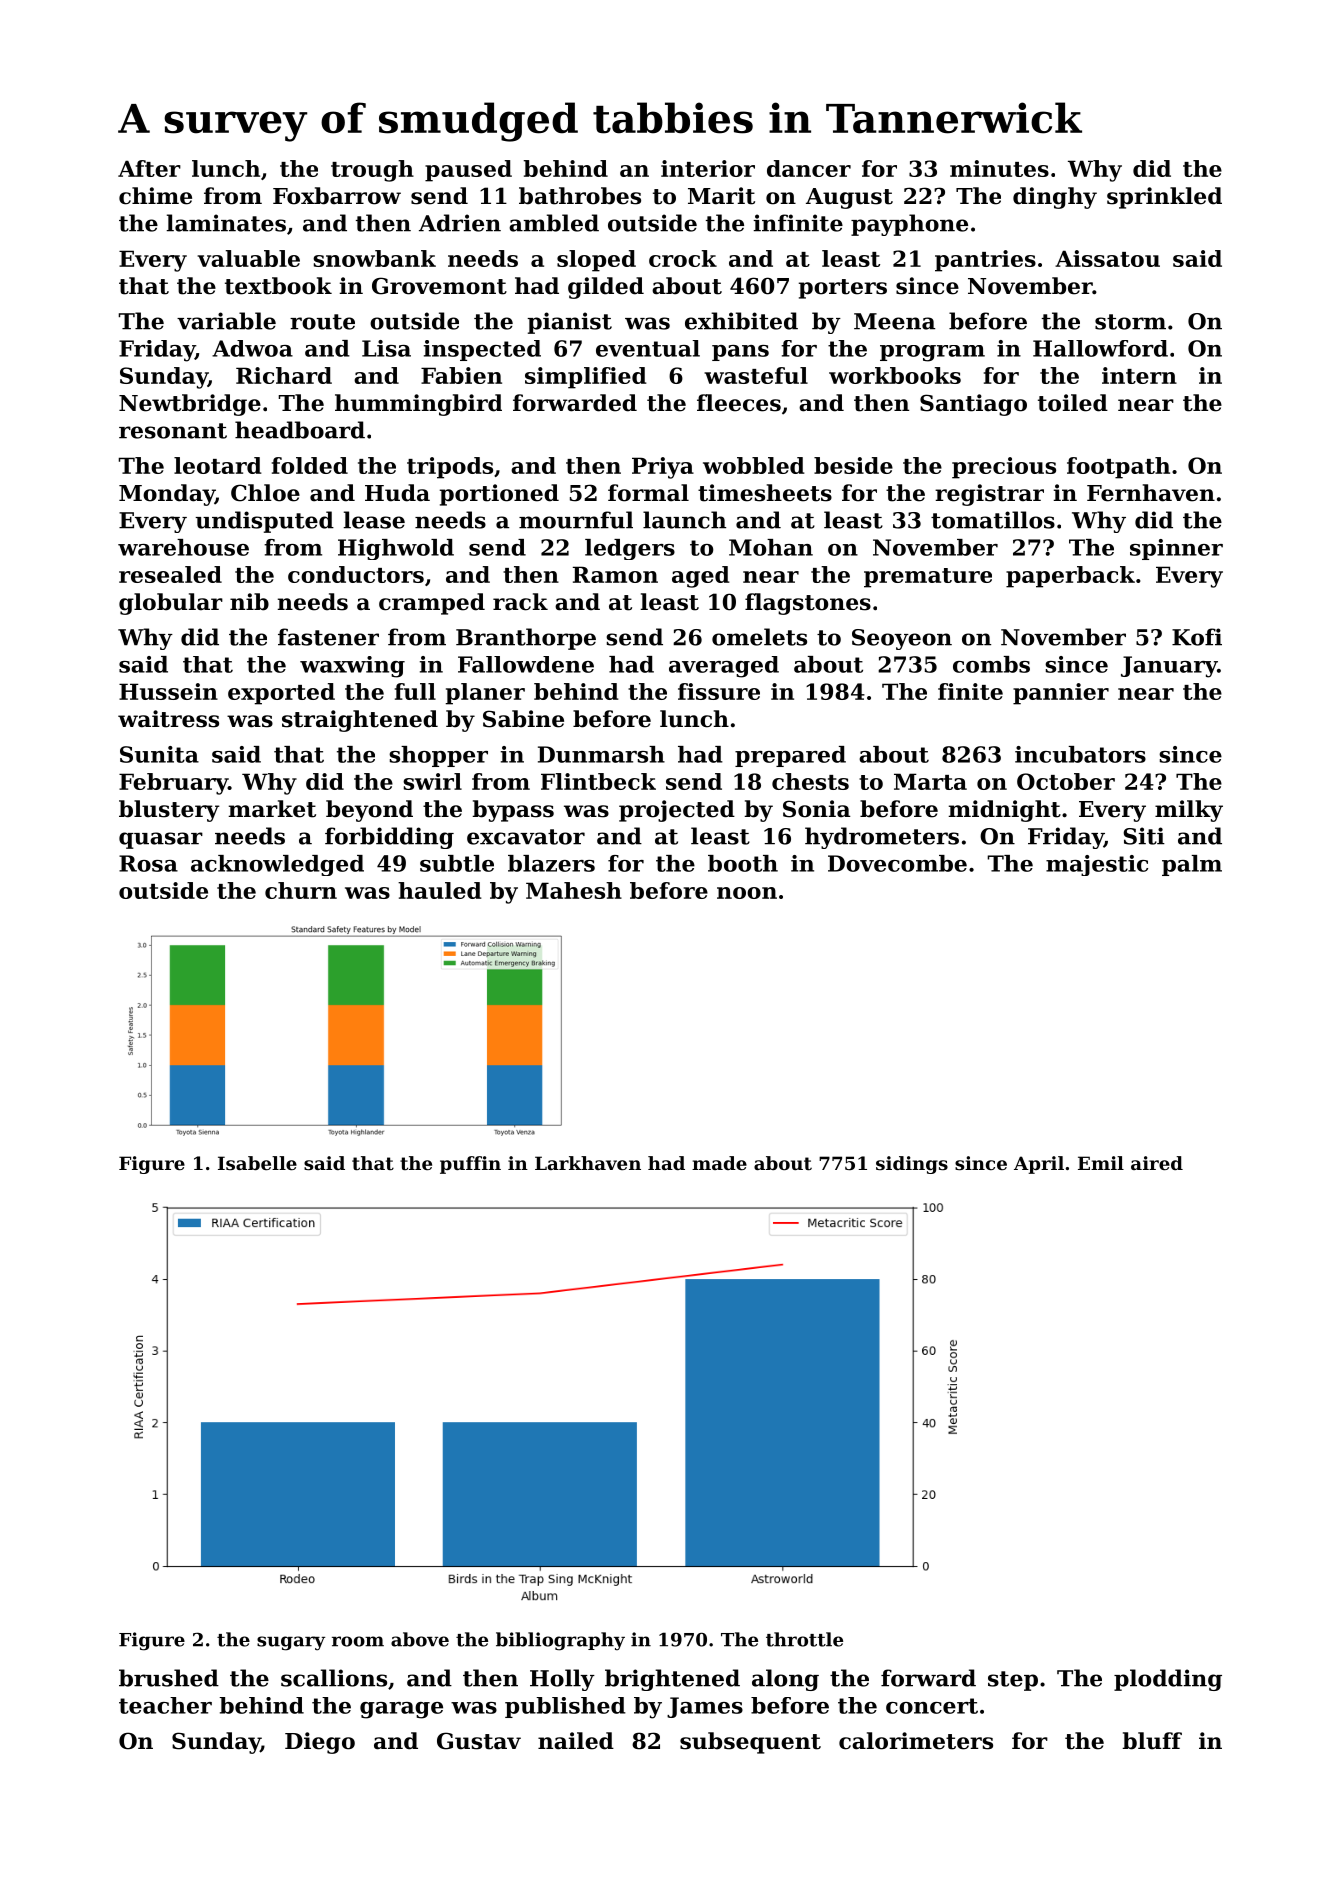  I want to click on subsequent, so click(750, 1743).
